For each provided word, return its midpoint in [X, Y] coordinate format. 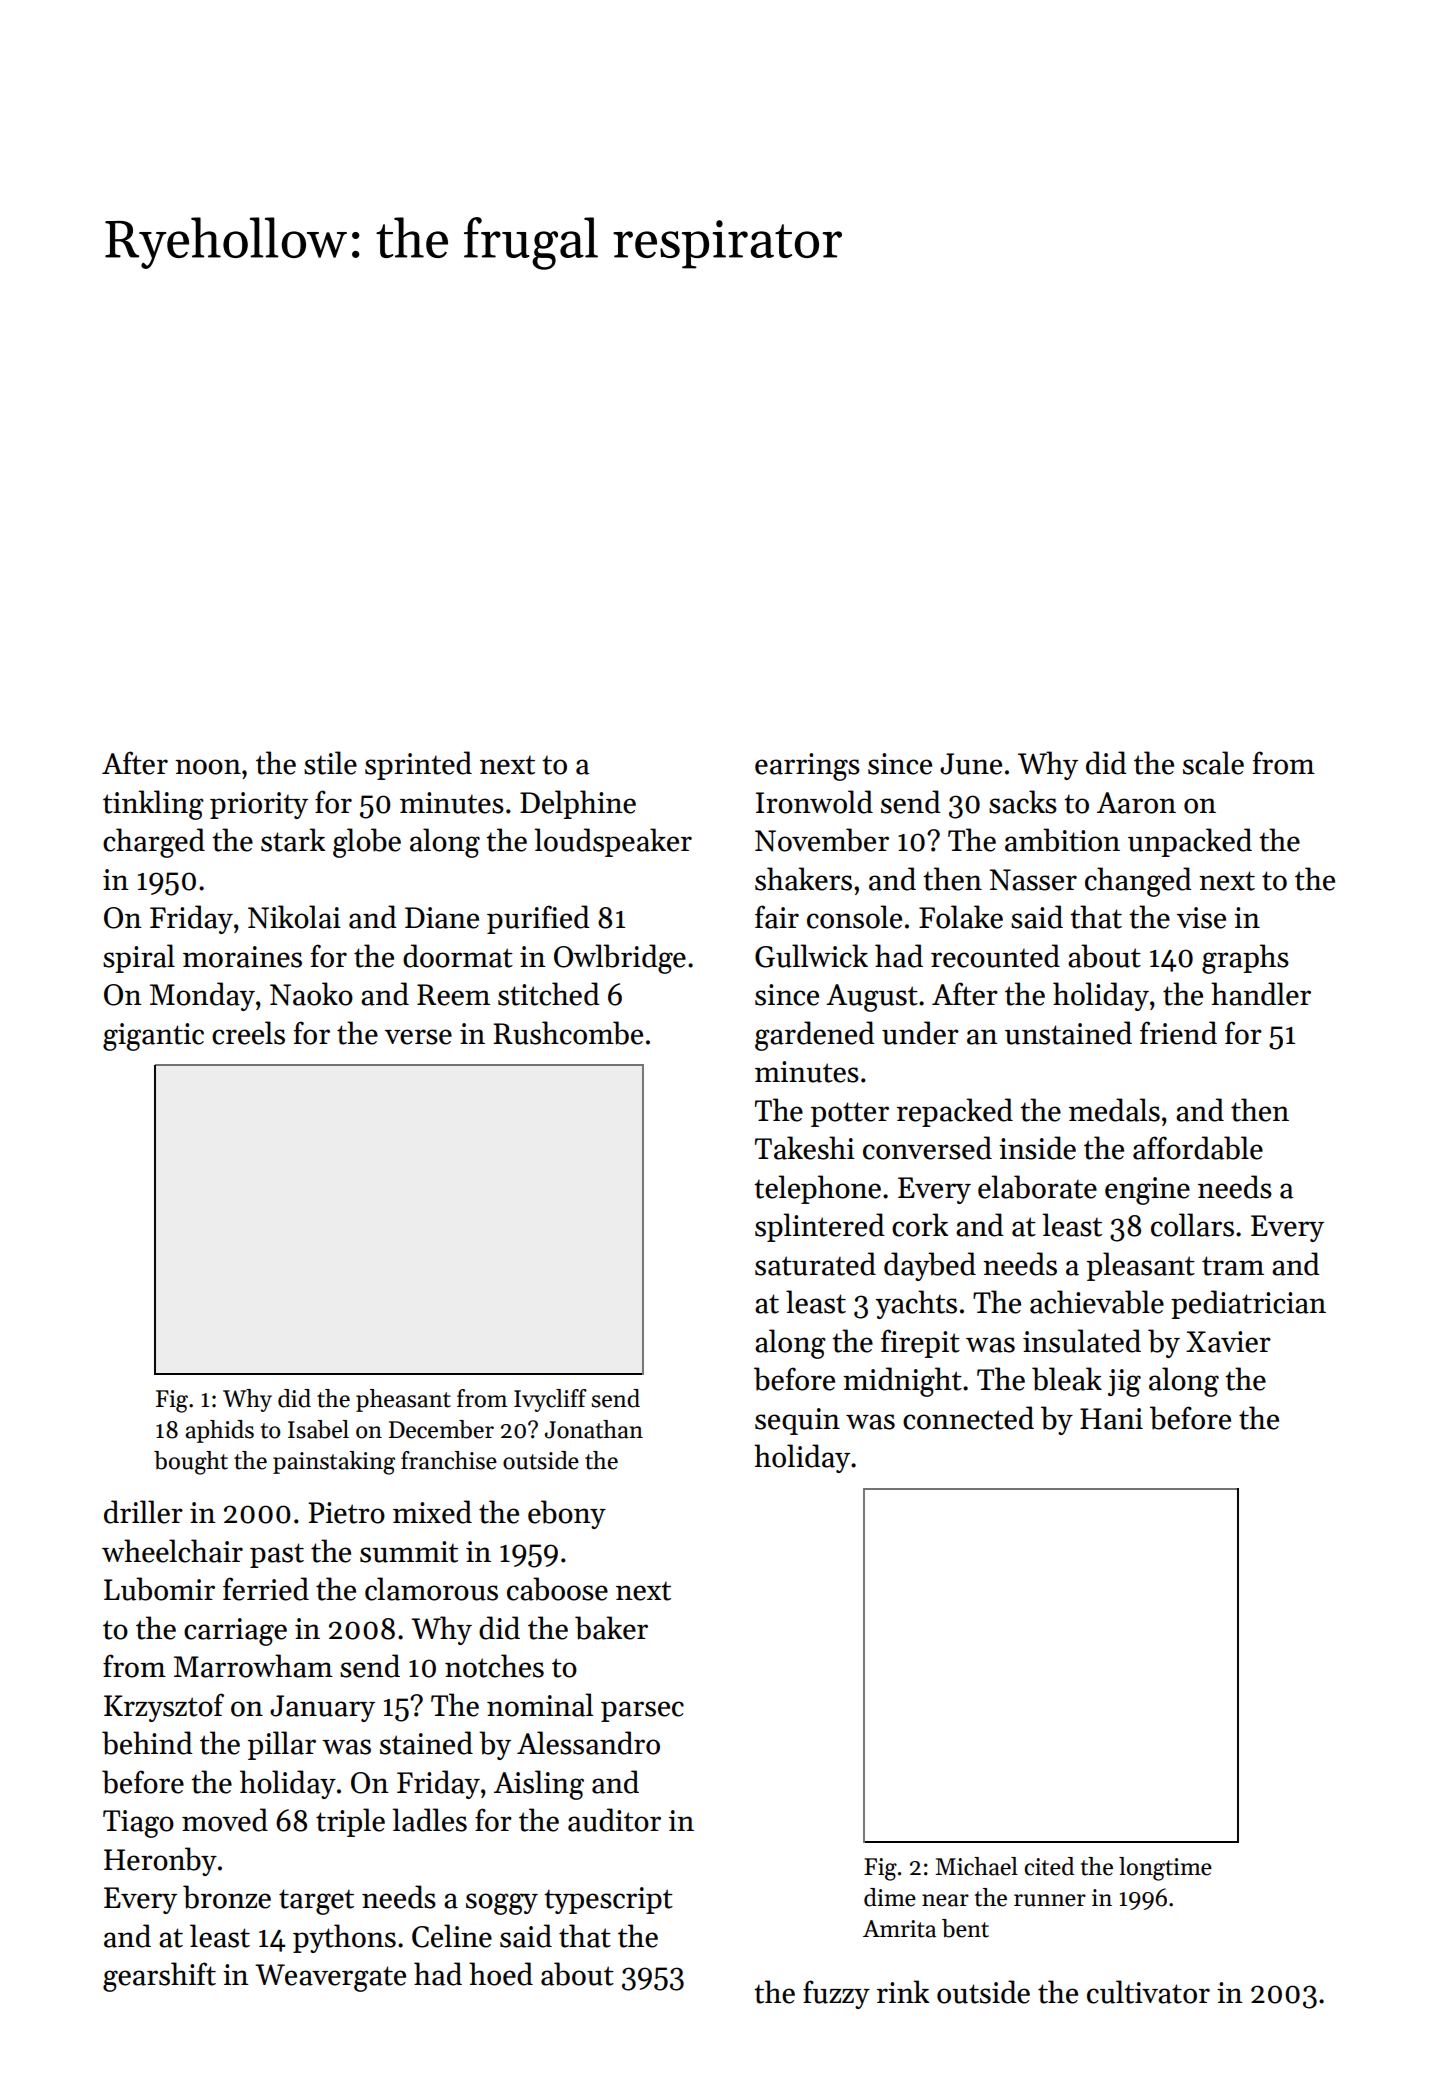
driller [143, 1512]
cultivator [1148, 1992]
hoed [501, 1974]
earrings [807, 767]
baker [611, 1628]
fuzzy [836, 1994]
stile [330, 763]
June [971, 764]
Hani [1111, 1419]
